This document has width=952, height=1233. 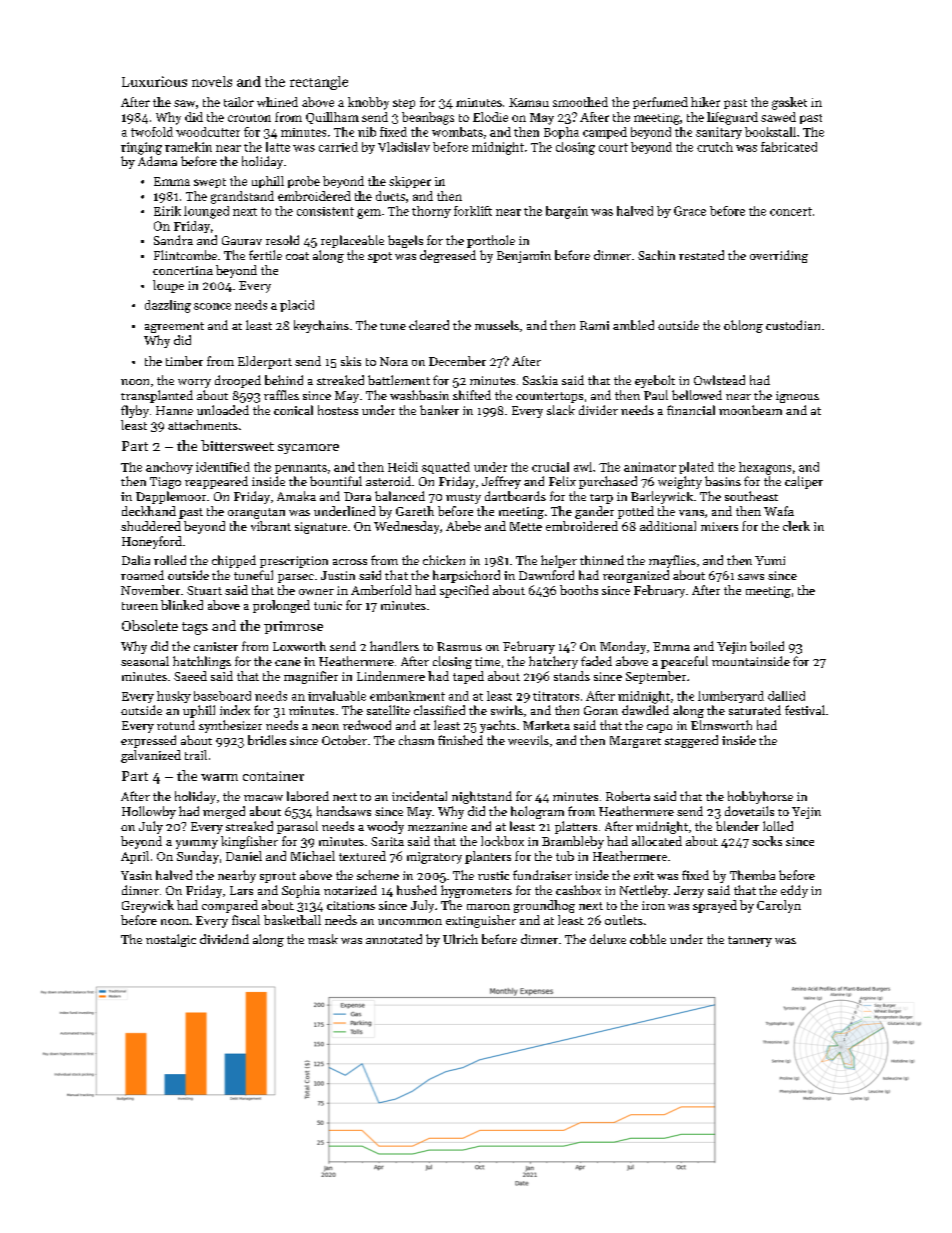 I want to click on bridles, so click(x=267, y=740).
